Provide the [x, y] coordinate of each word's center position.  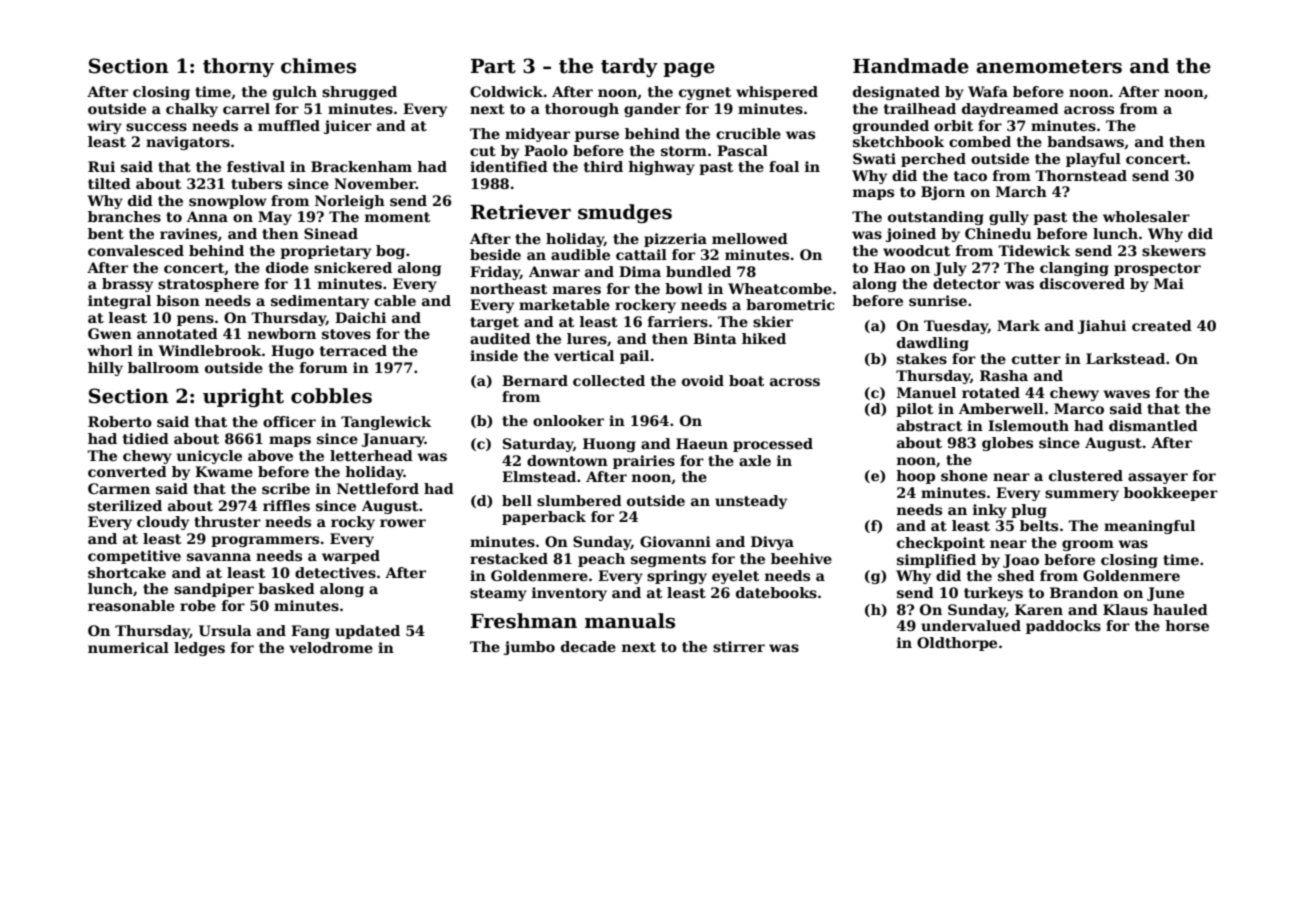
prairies [644, 462]
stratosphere [208, 285]
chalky [192, 110]
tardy [629, 67]
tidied [146, 438]
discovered [1082, 283]
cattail [641, 254]
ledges [199, 649]
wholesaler [1146, 216]
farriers [678, 321]
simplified [936, 561]
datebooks [776, 592]
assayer [1158, 478]
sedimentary [320, 302]
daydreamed [1010, 110]
